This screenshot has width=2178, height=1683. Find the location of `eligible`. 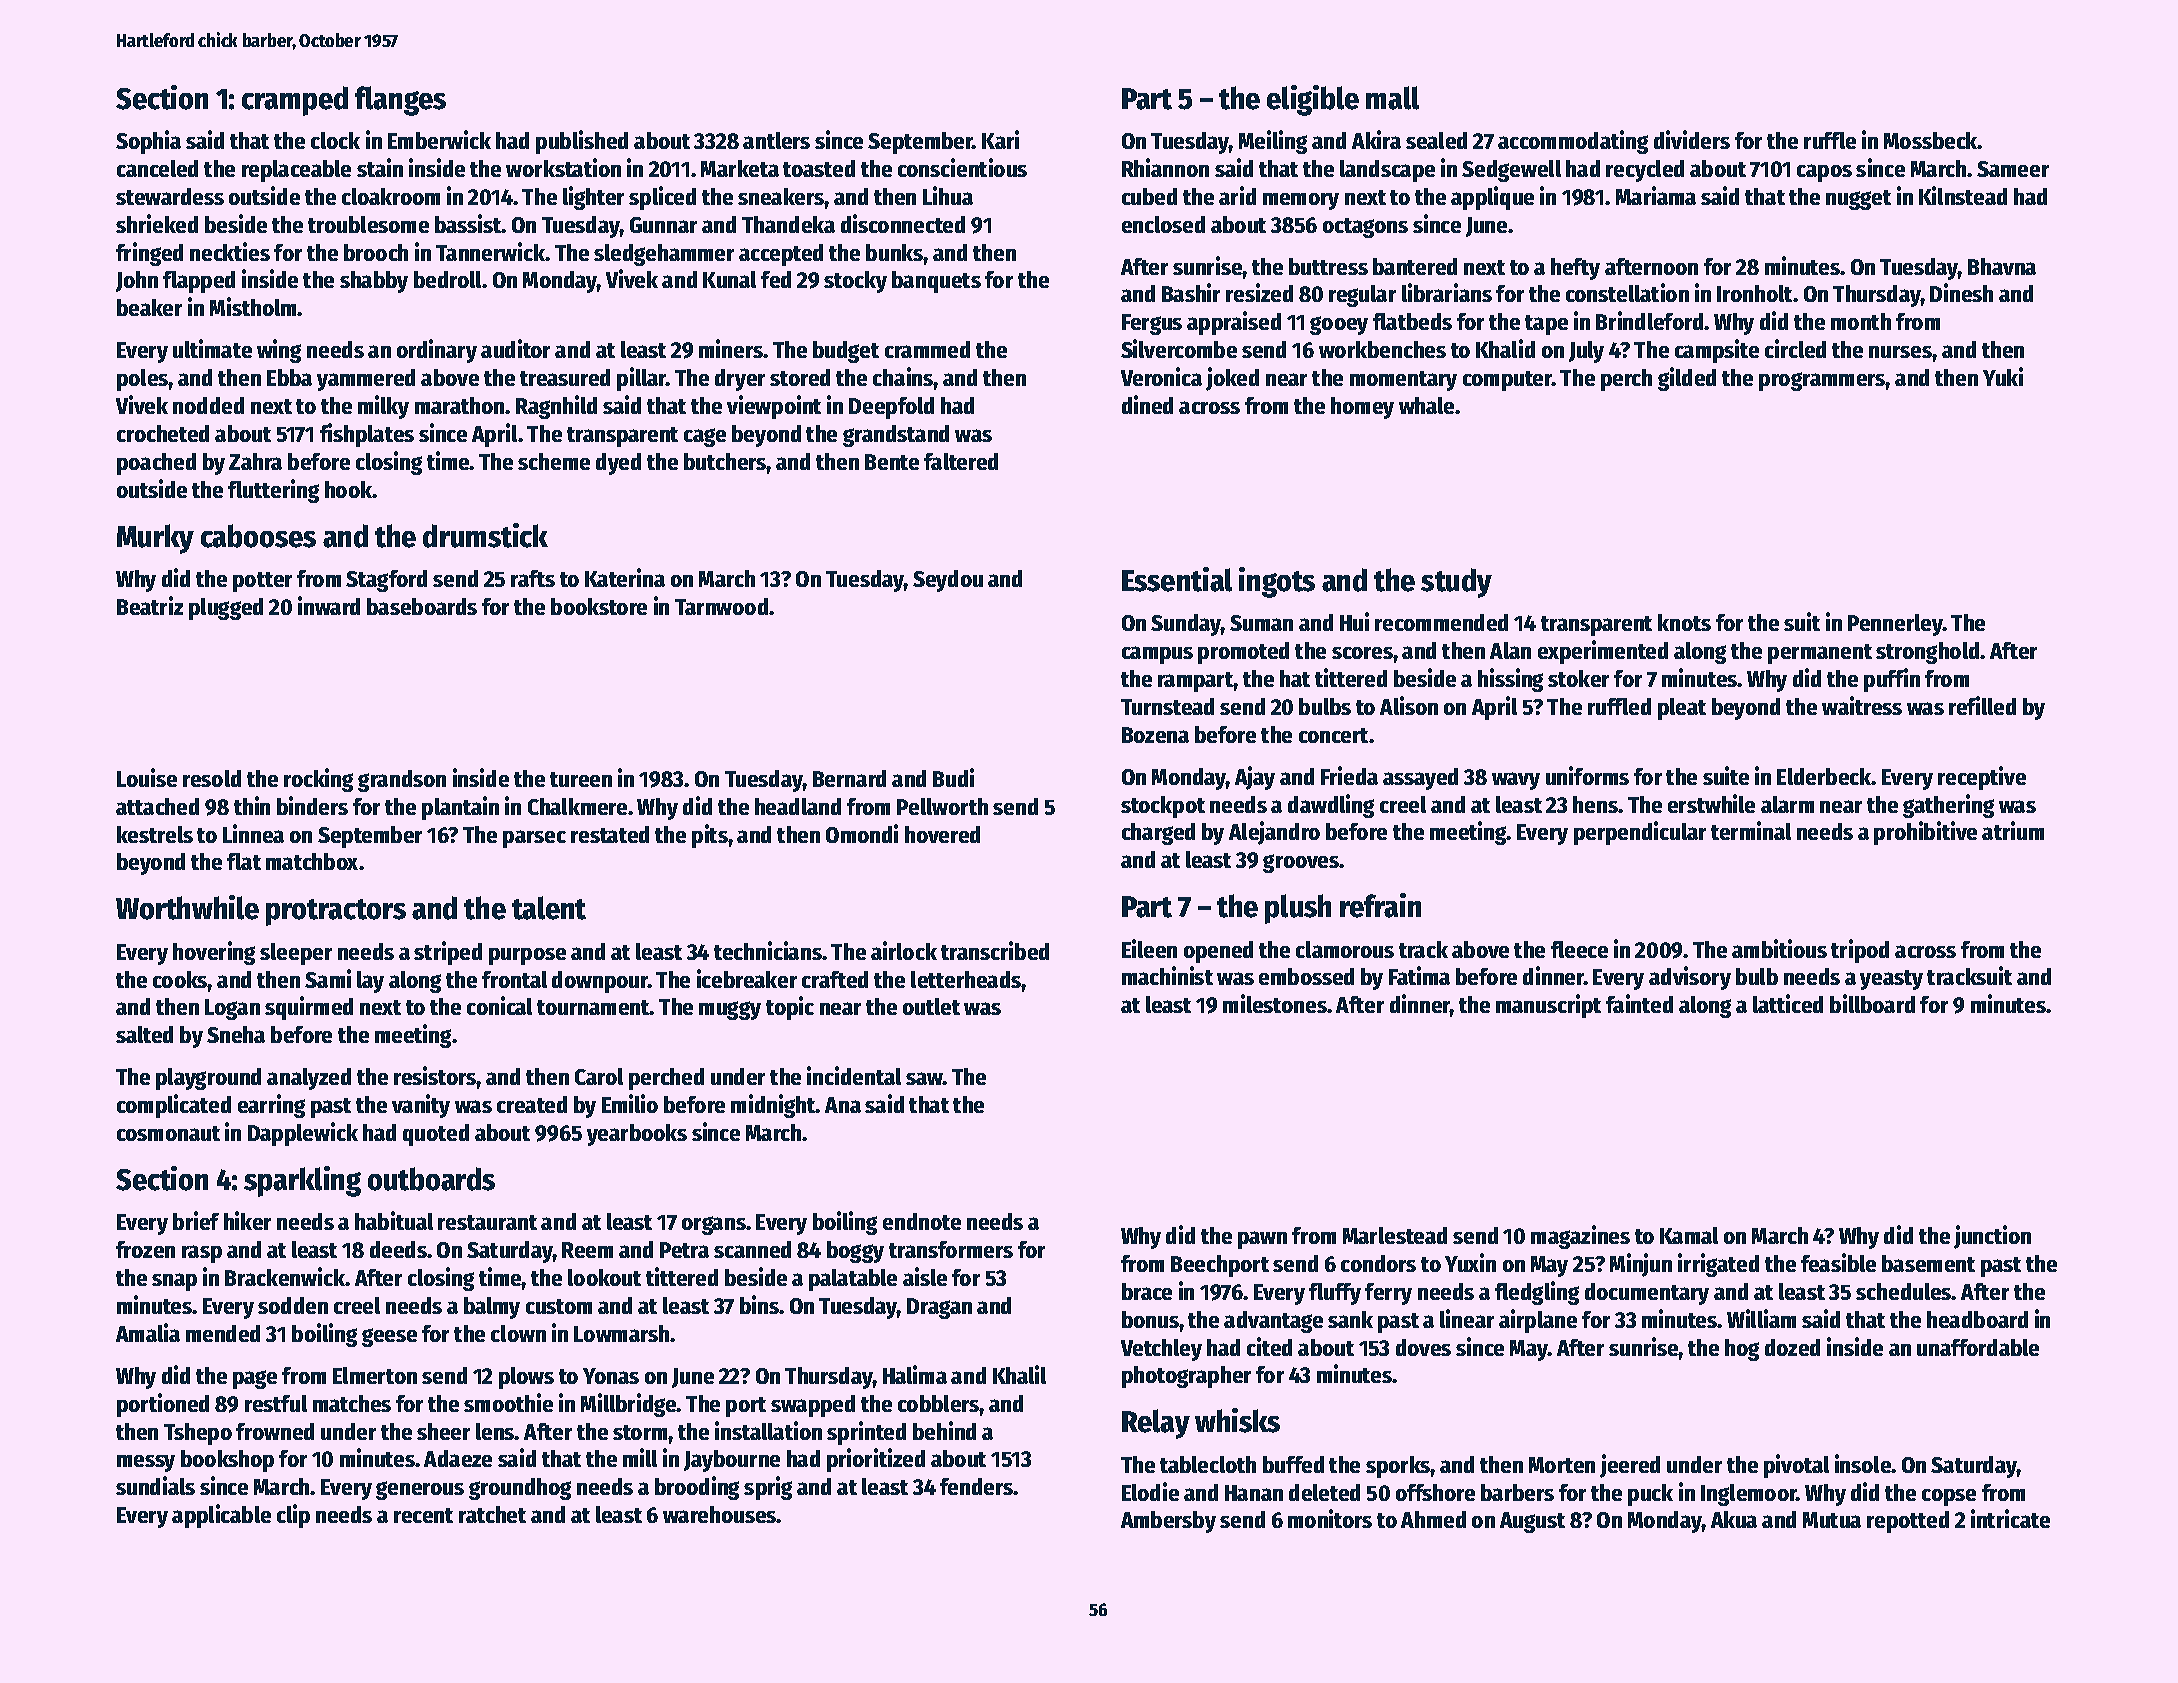

eligible is located at coordinates (1313, 100).
